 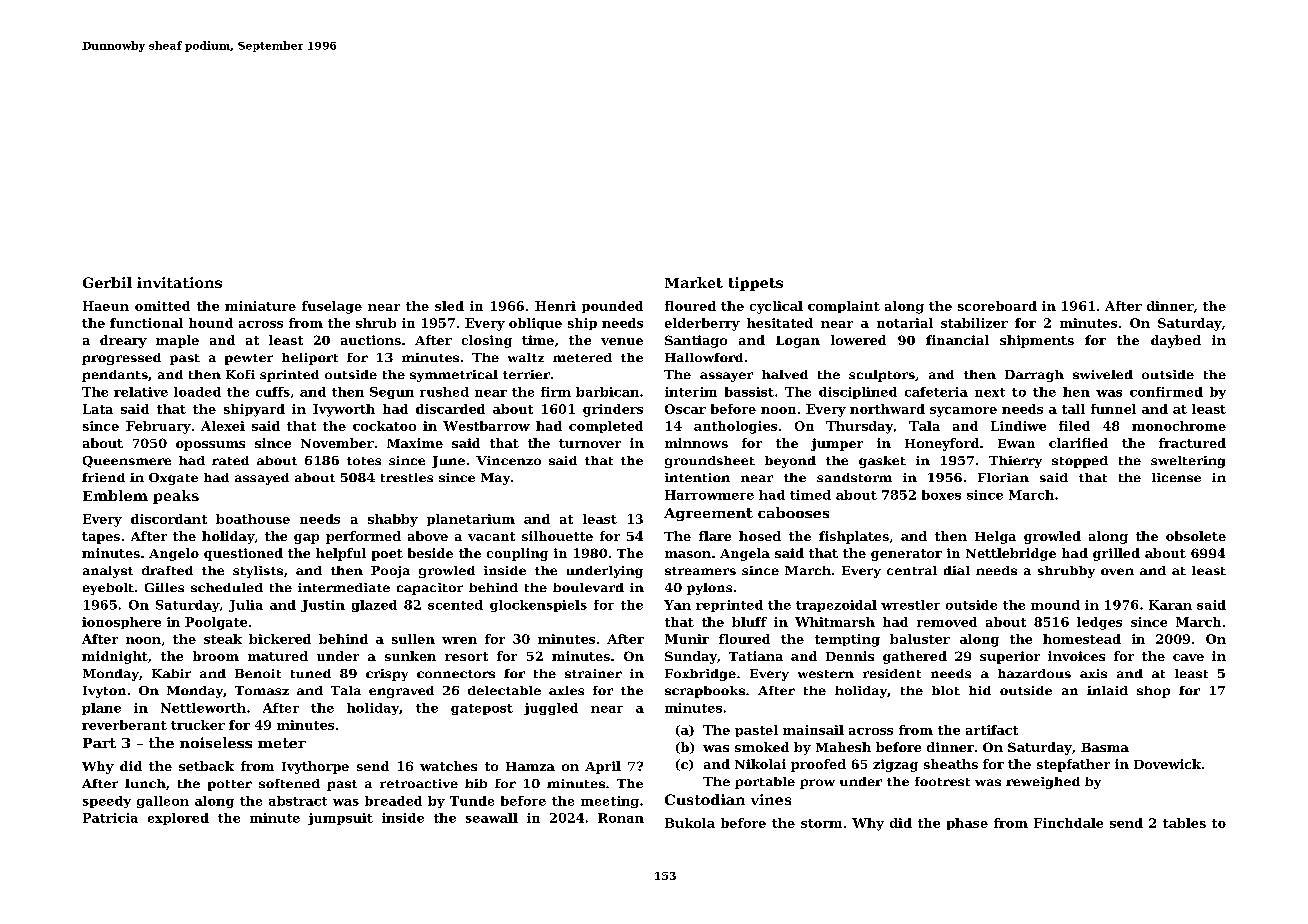 What do you see at coordinates (1080, 462) in the screenshot?
I see `stopped` at bounding box center [1080, 462].
